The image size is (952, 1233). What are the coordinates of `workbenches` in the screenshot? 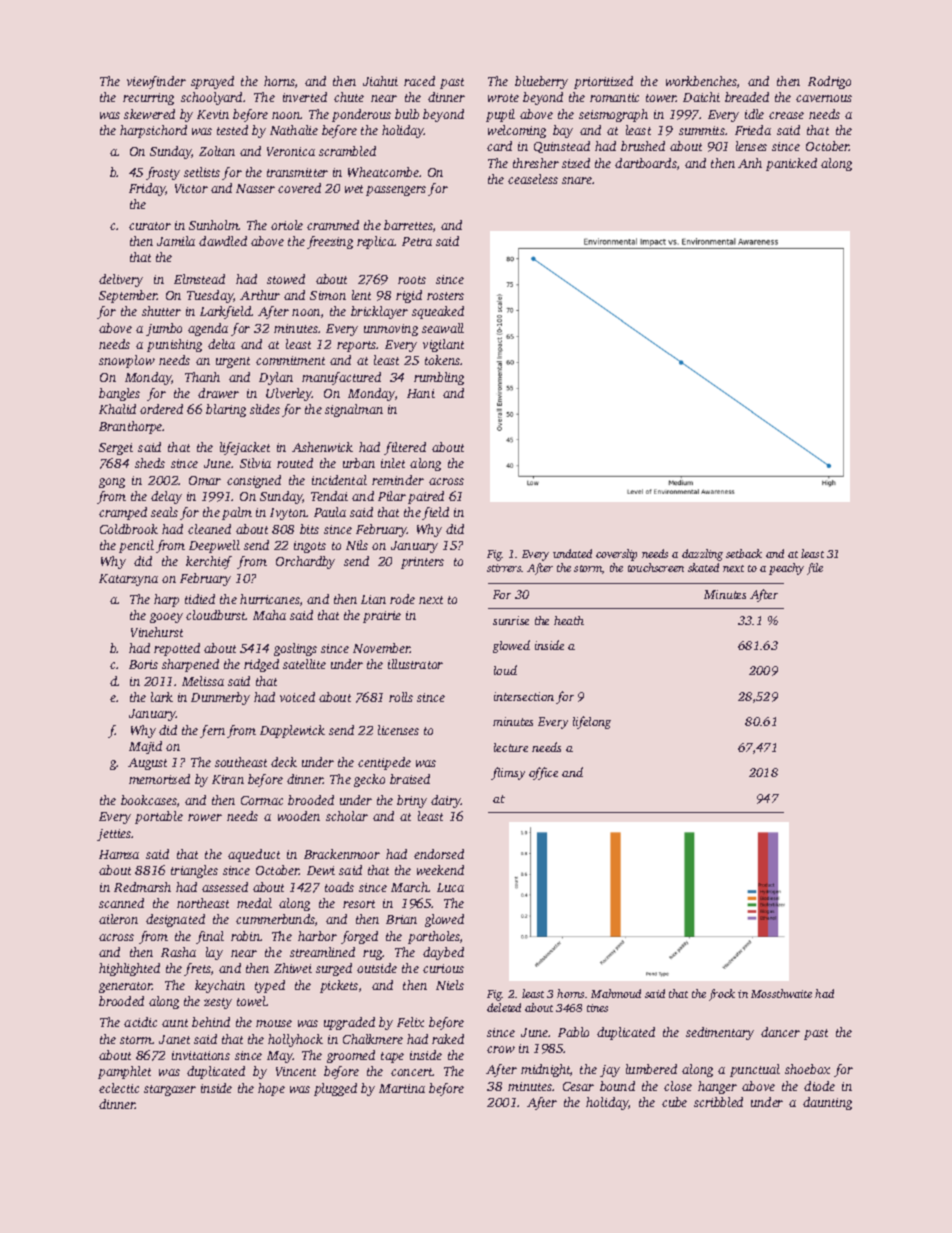 It's located at (701, 81).
